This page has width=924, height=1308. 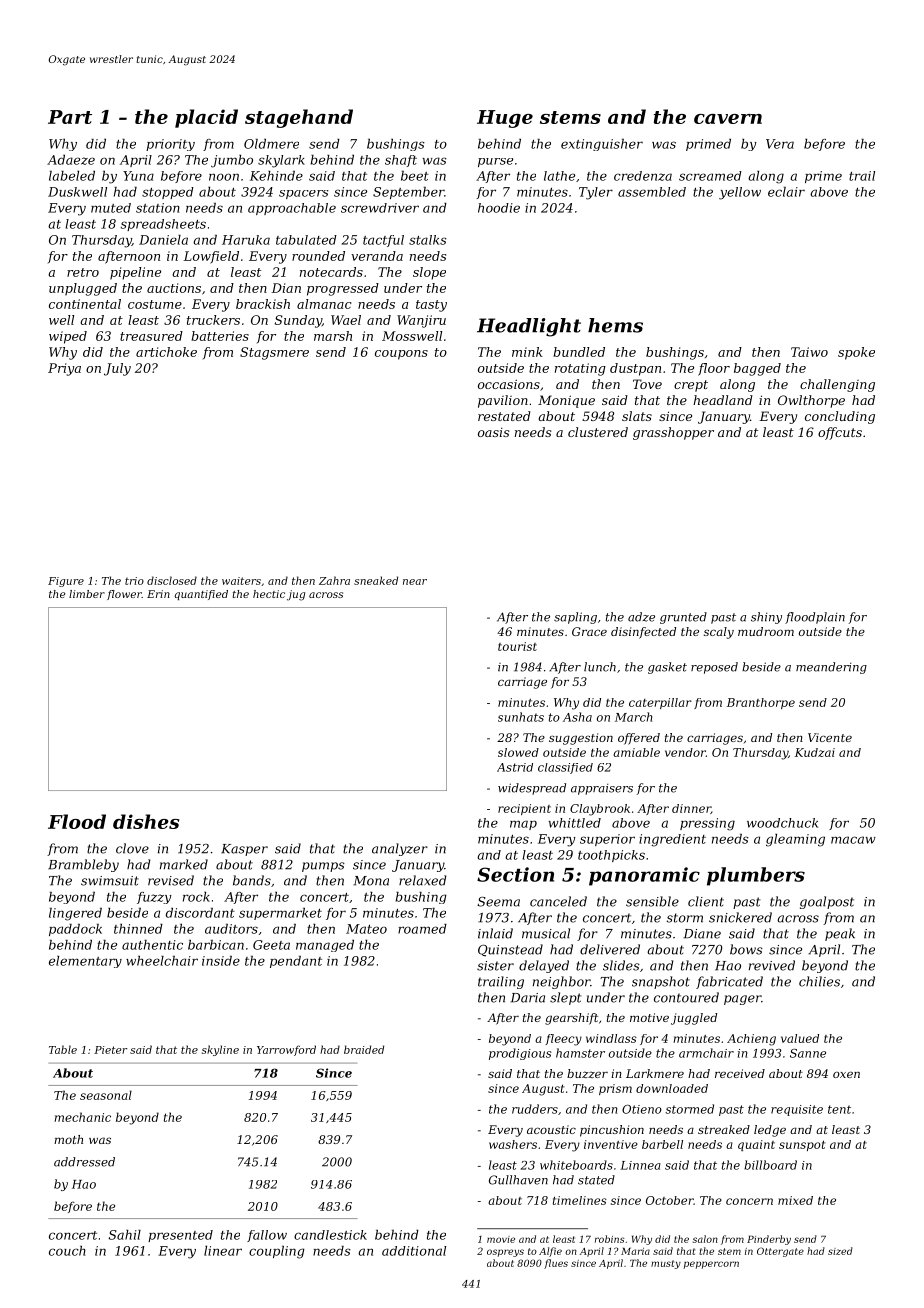 I want to click on grasshopper, so click(x=673, y=433).
